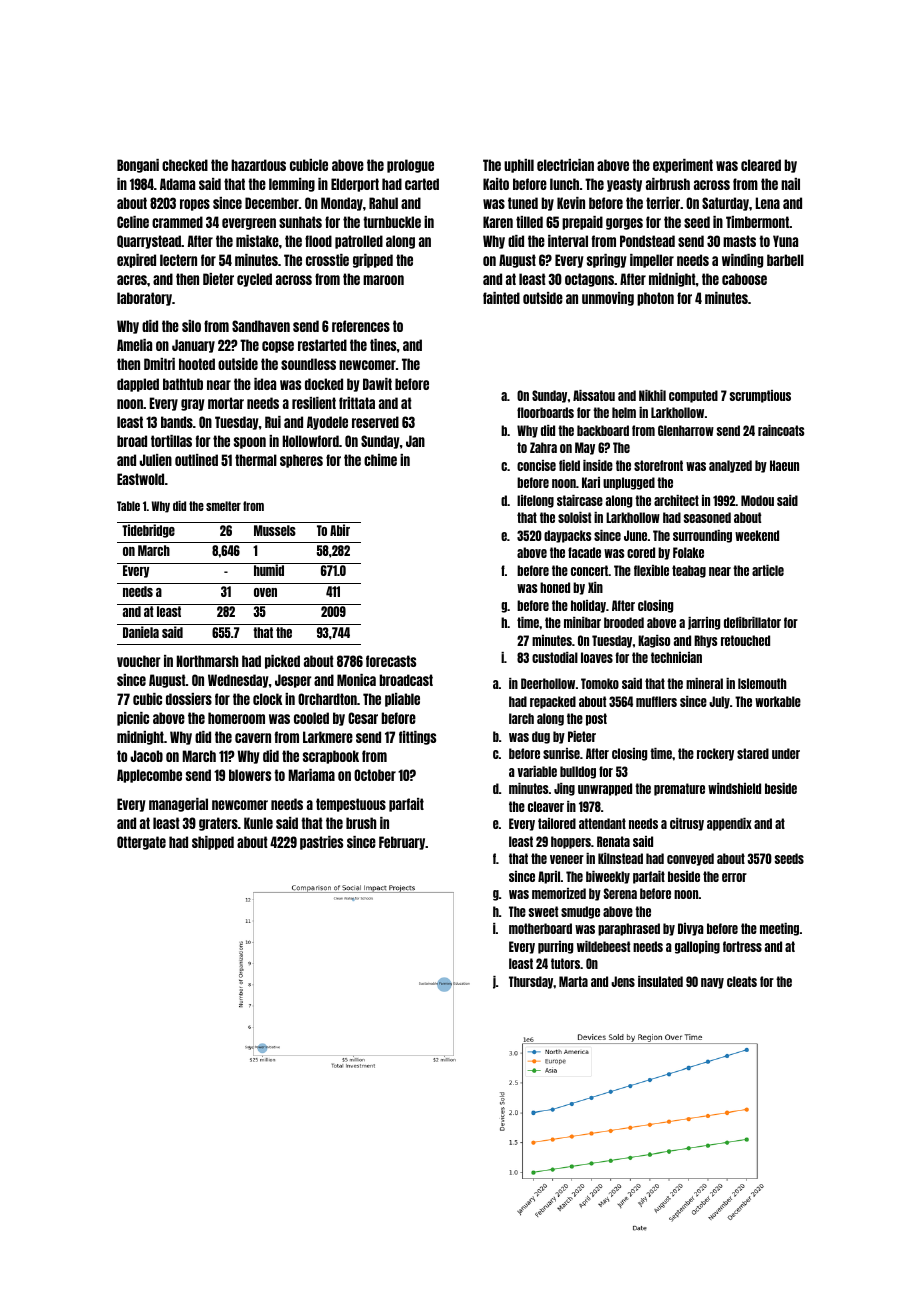 The width and height of the screenshot is (924, 1311). Describe the element at coordinates (183, 384) in the screenshot. I see `bathtub` at that location.
